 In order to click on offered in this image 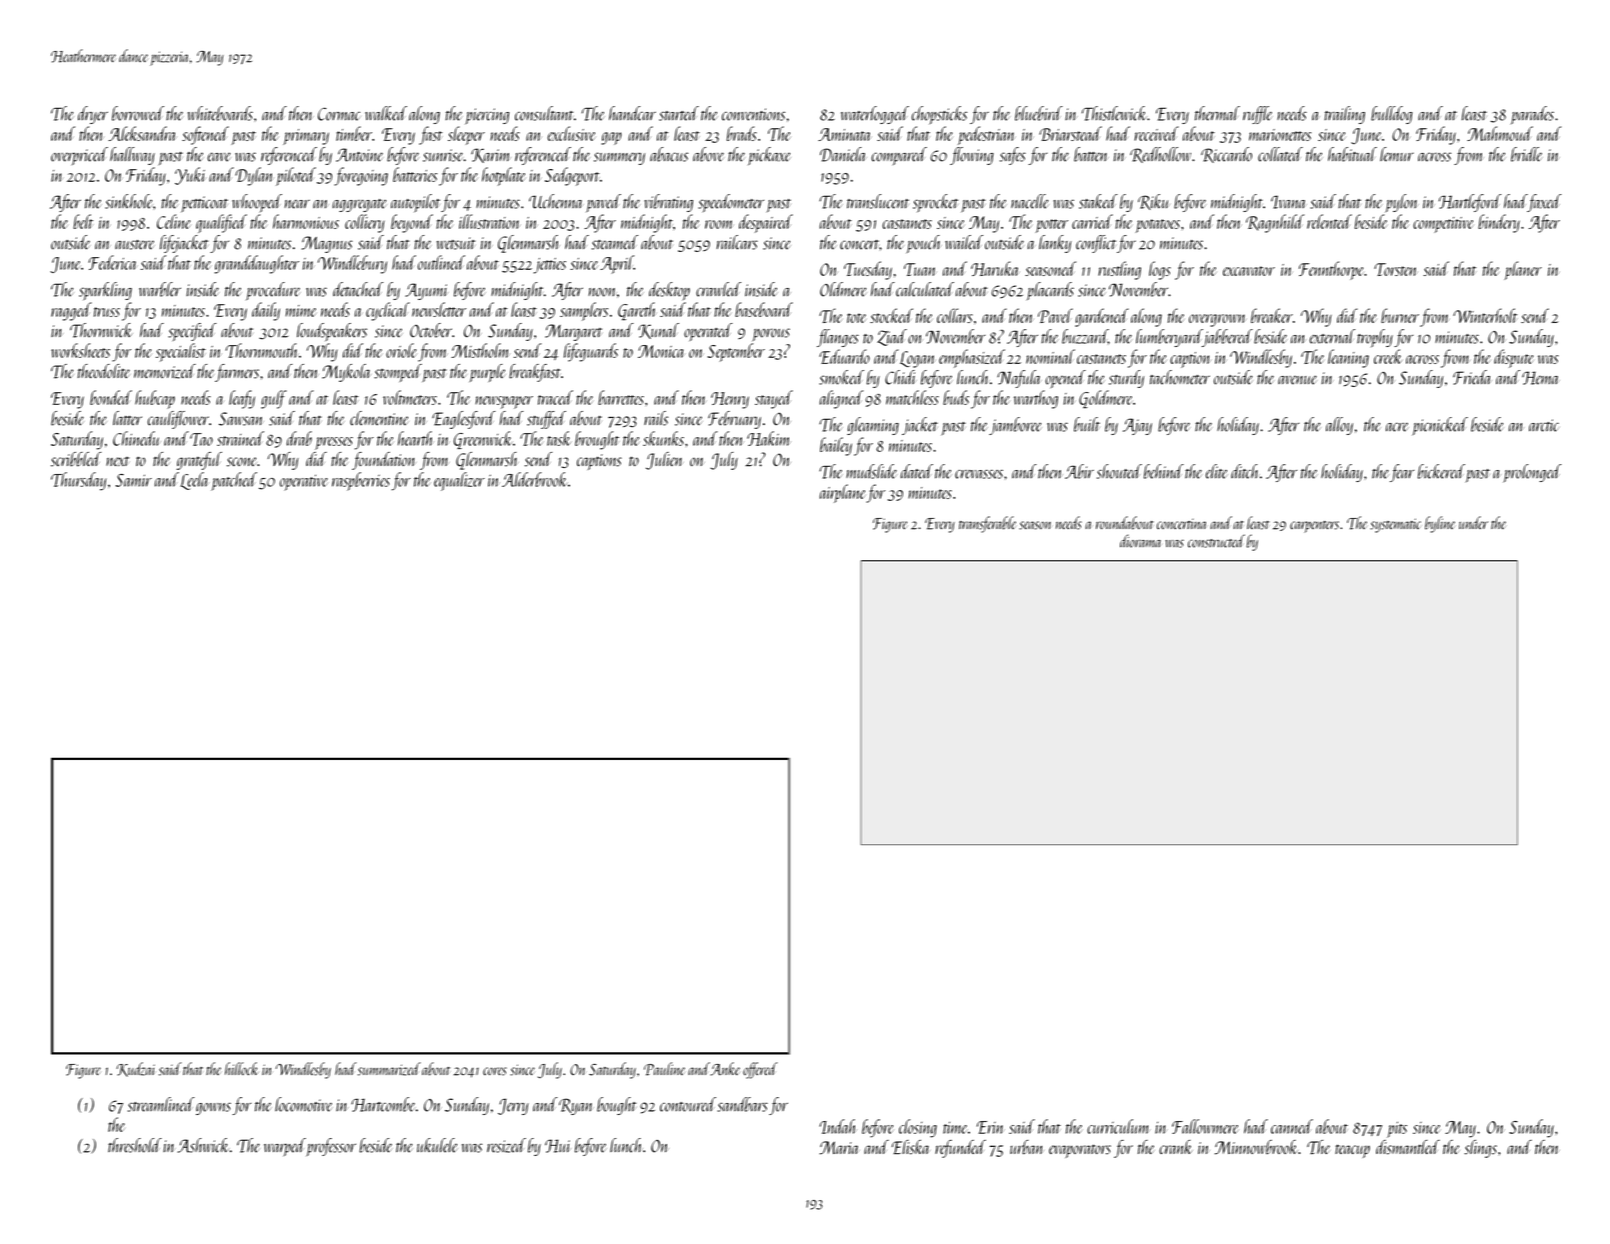, I will do `click(760, 1070)`.
